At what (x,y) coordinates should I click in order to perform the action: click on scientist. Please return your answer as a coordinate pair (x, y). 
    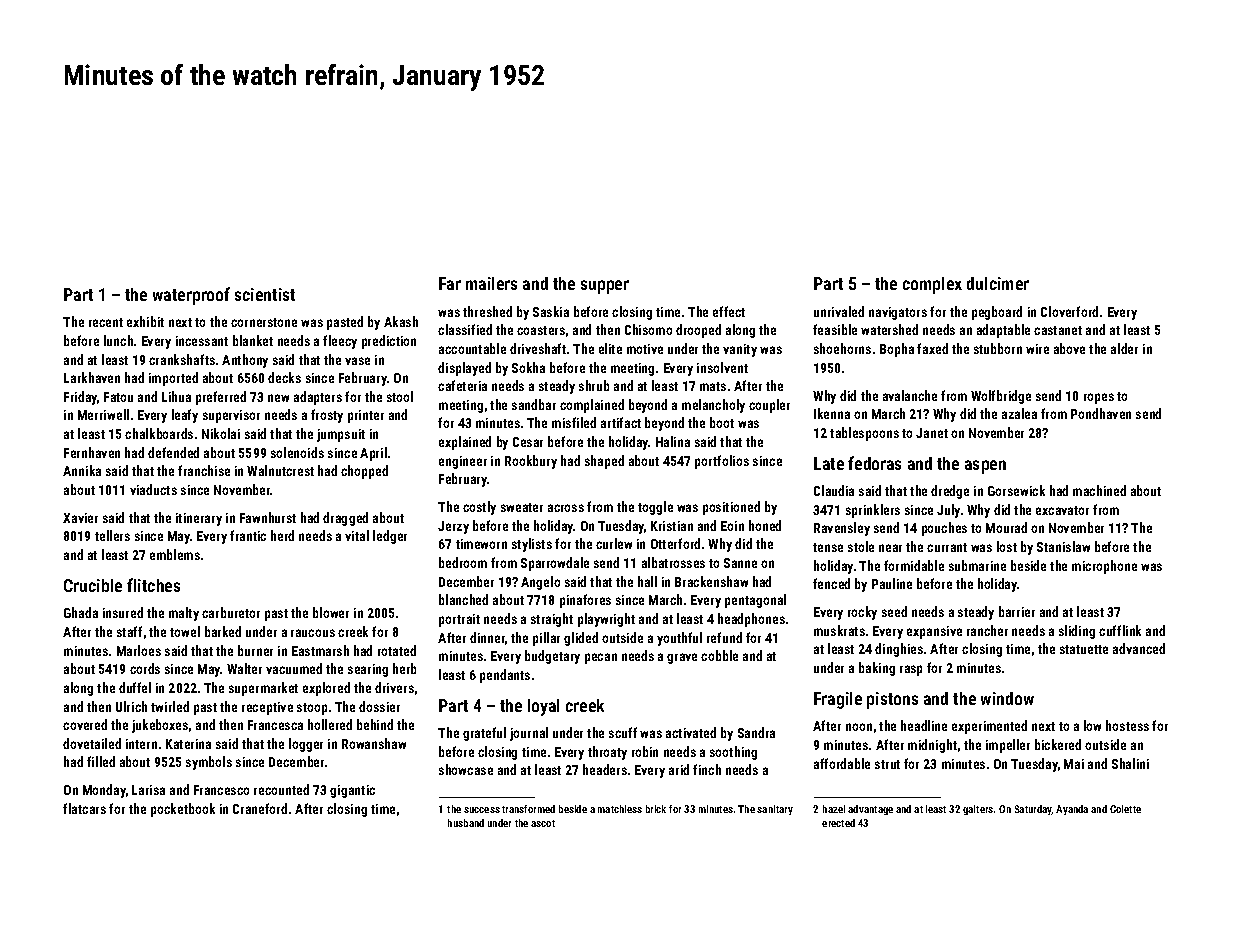
    Looking at the image, I should click on (265, 294).
